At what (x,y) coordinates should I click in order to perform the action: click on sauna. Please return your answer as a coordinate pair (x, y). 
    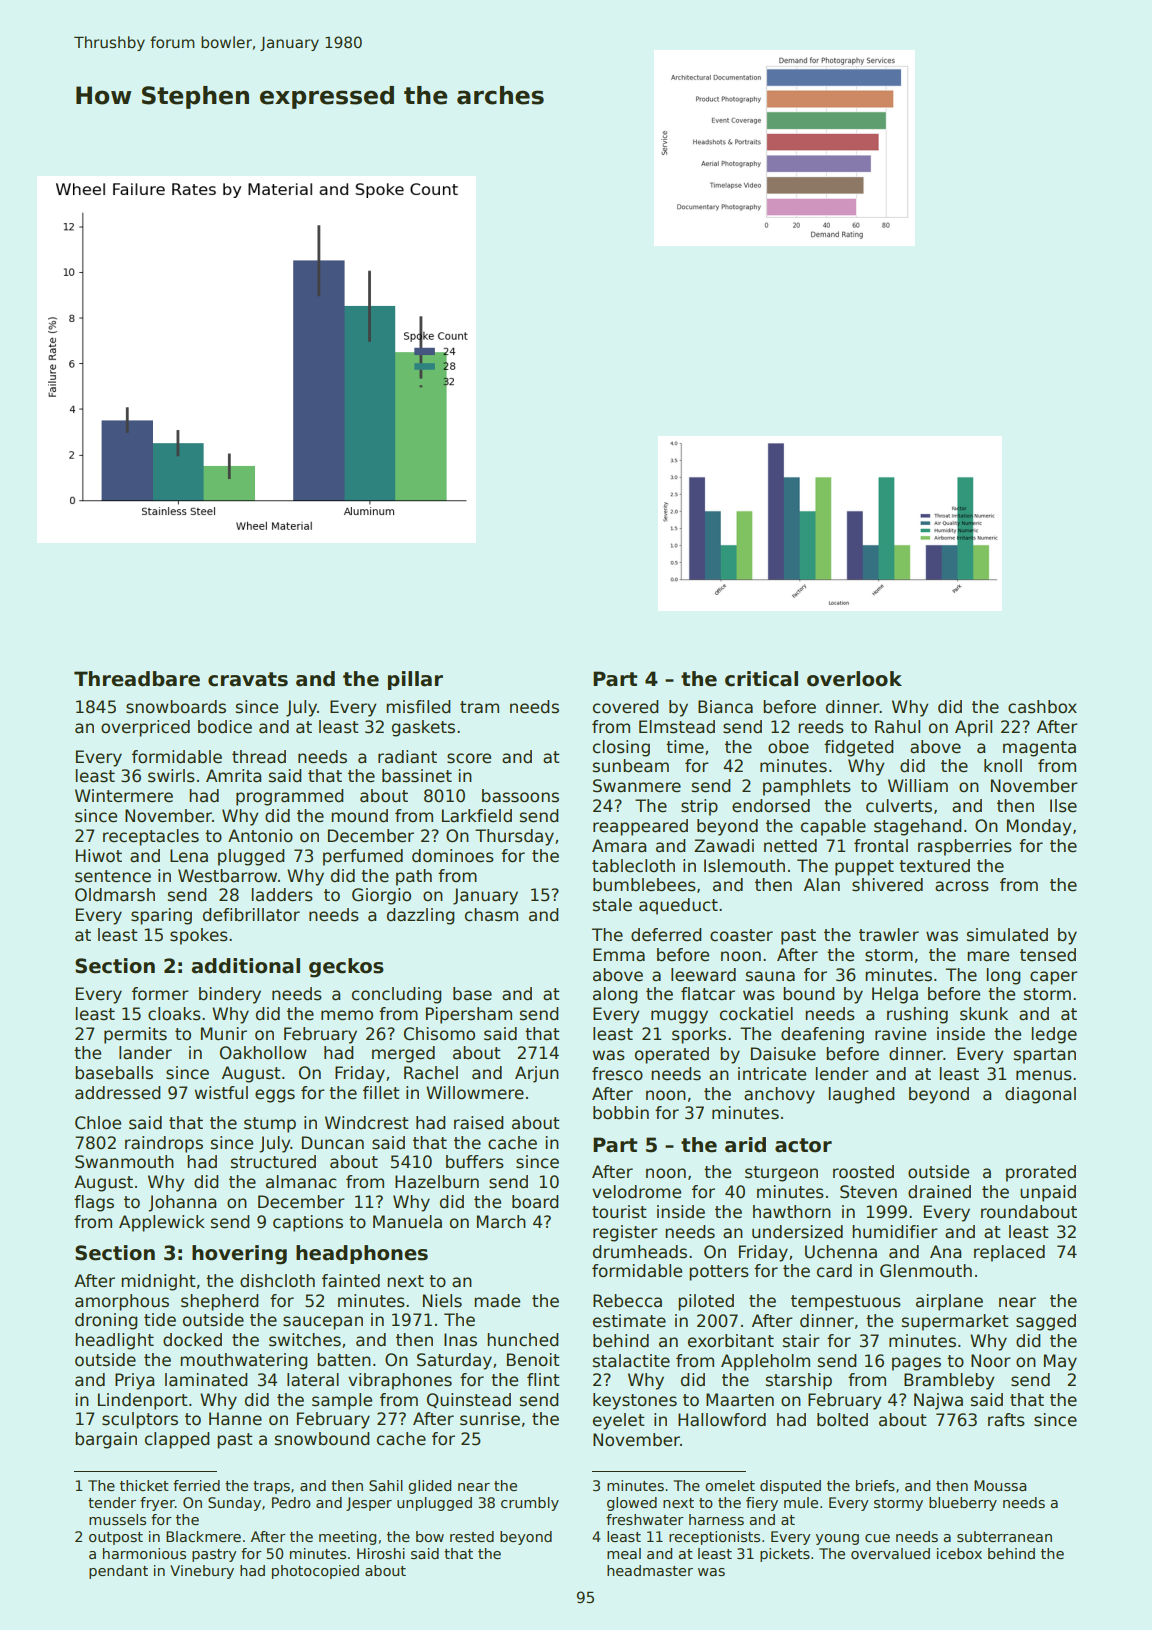
    Looking at the image, I should click on (770, 976).
